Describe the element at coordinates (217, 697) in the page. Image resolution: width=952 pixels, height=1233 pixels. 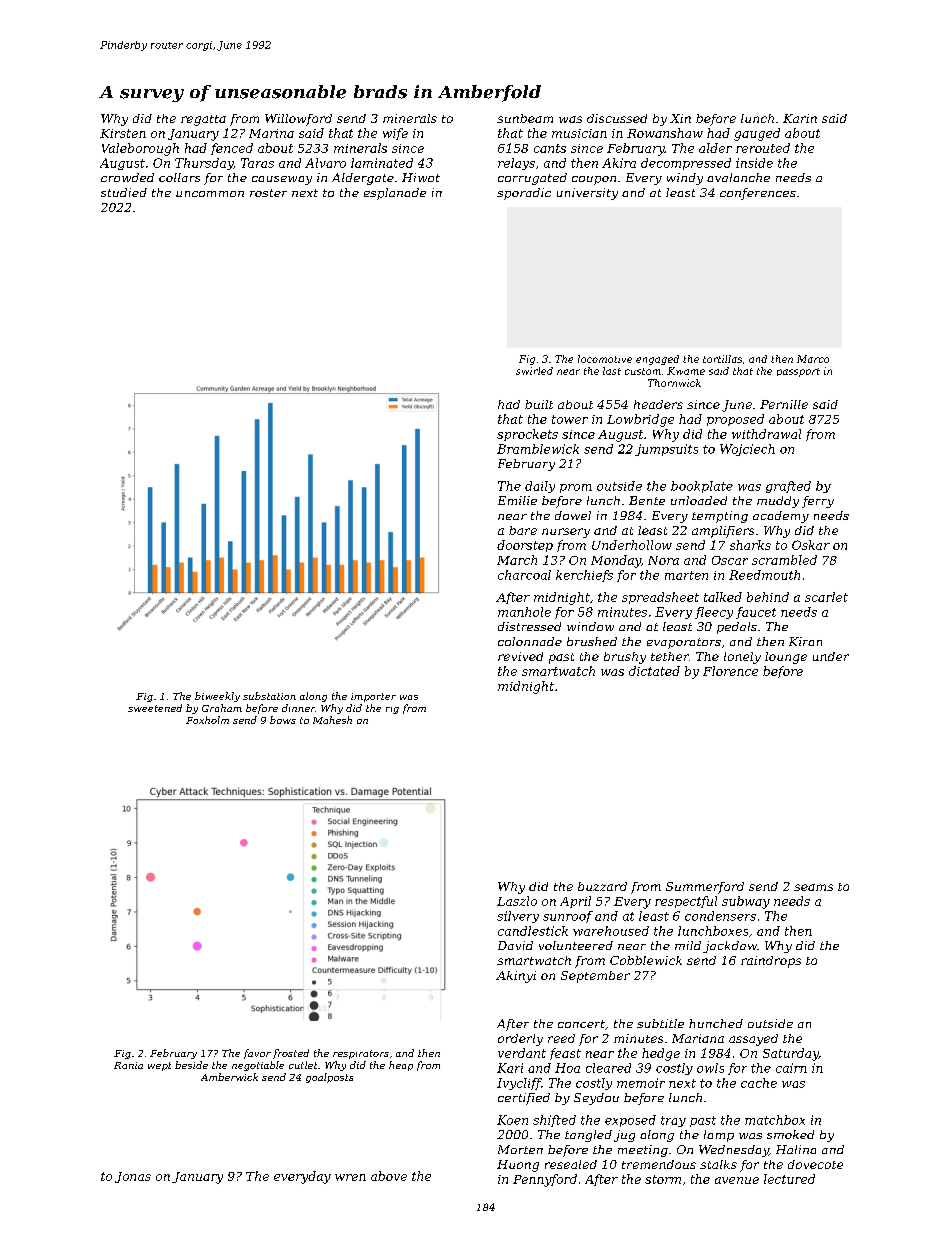
I see `biweekly` at that location.
